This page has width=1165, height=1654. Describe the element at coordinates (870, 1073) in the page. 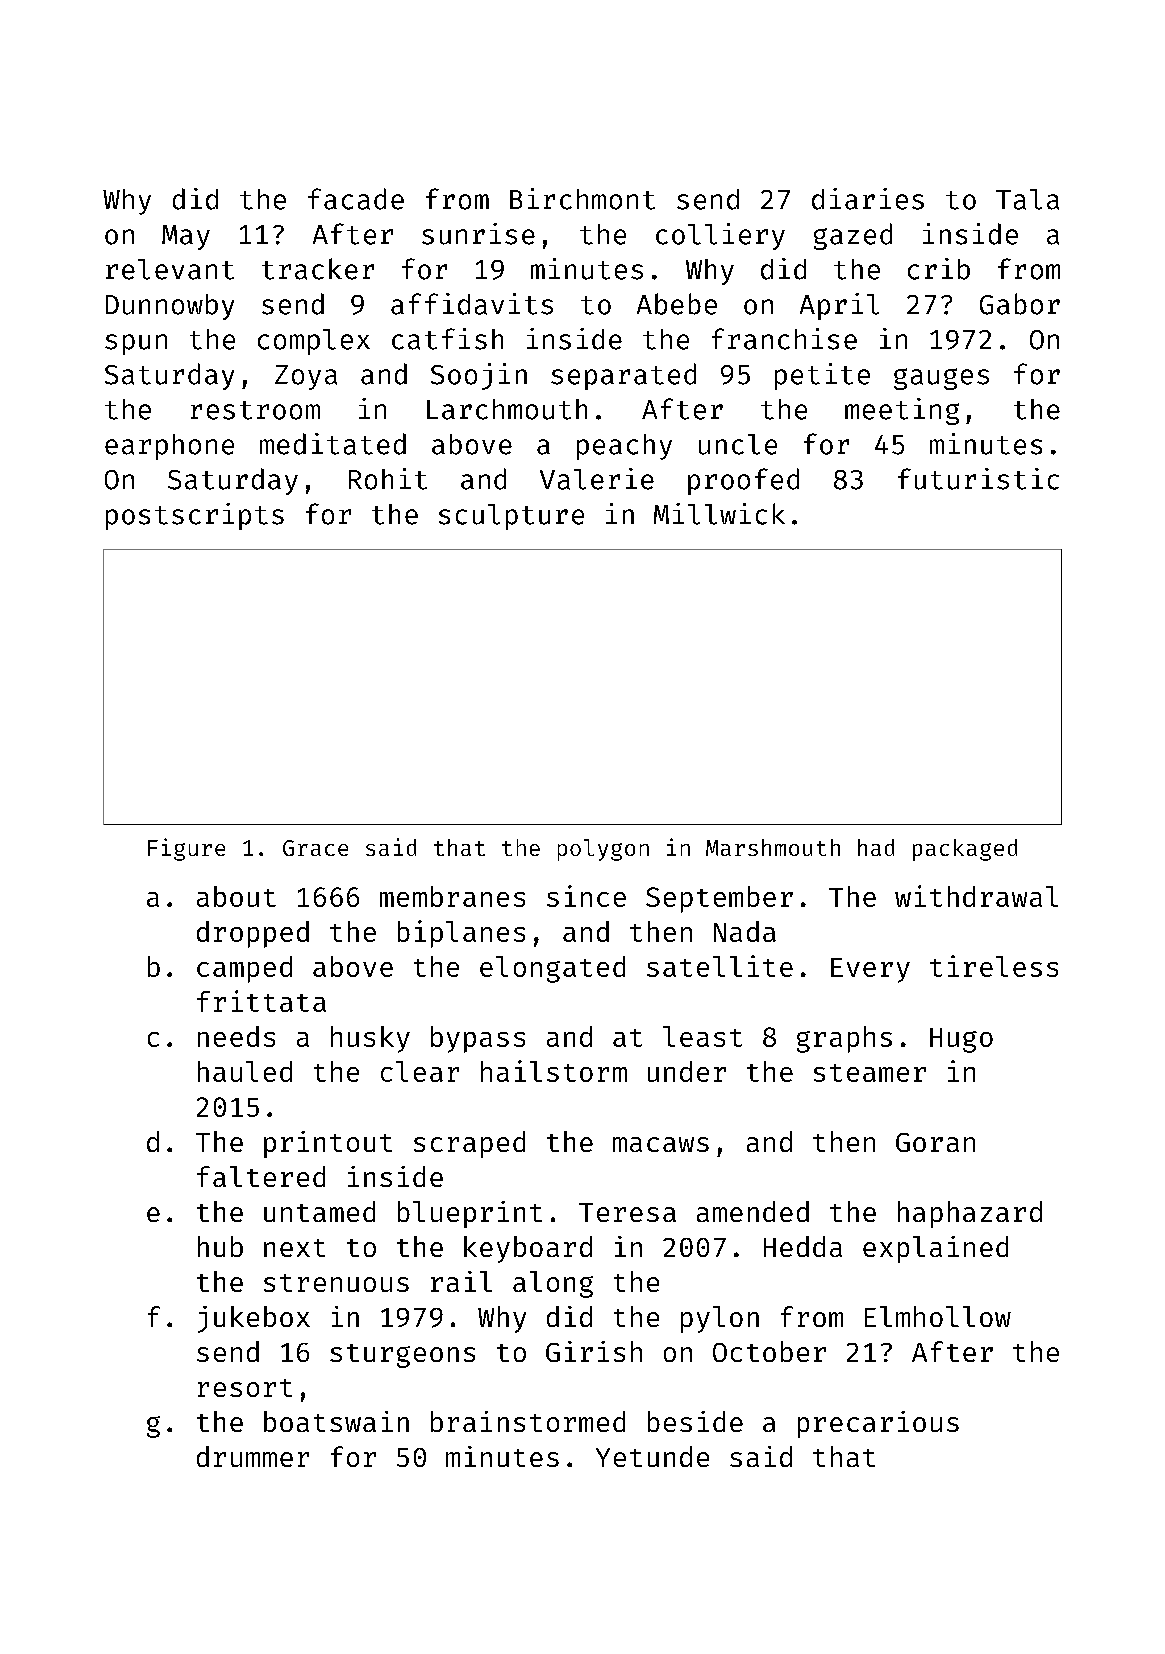

I see `steamer` at that location.
